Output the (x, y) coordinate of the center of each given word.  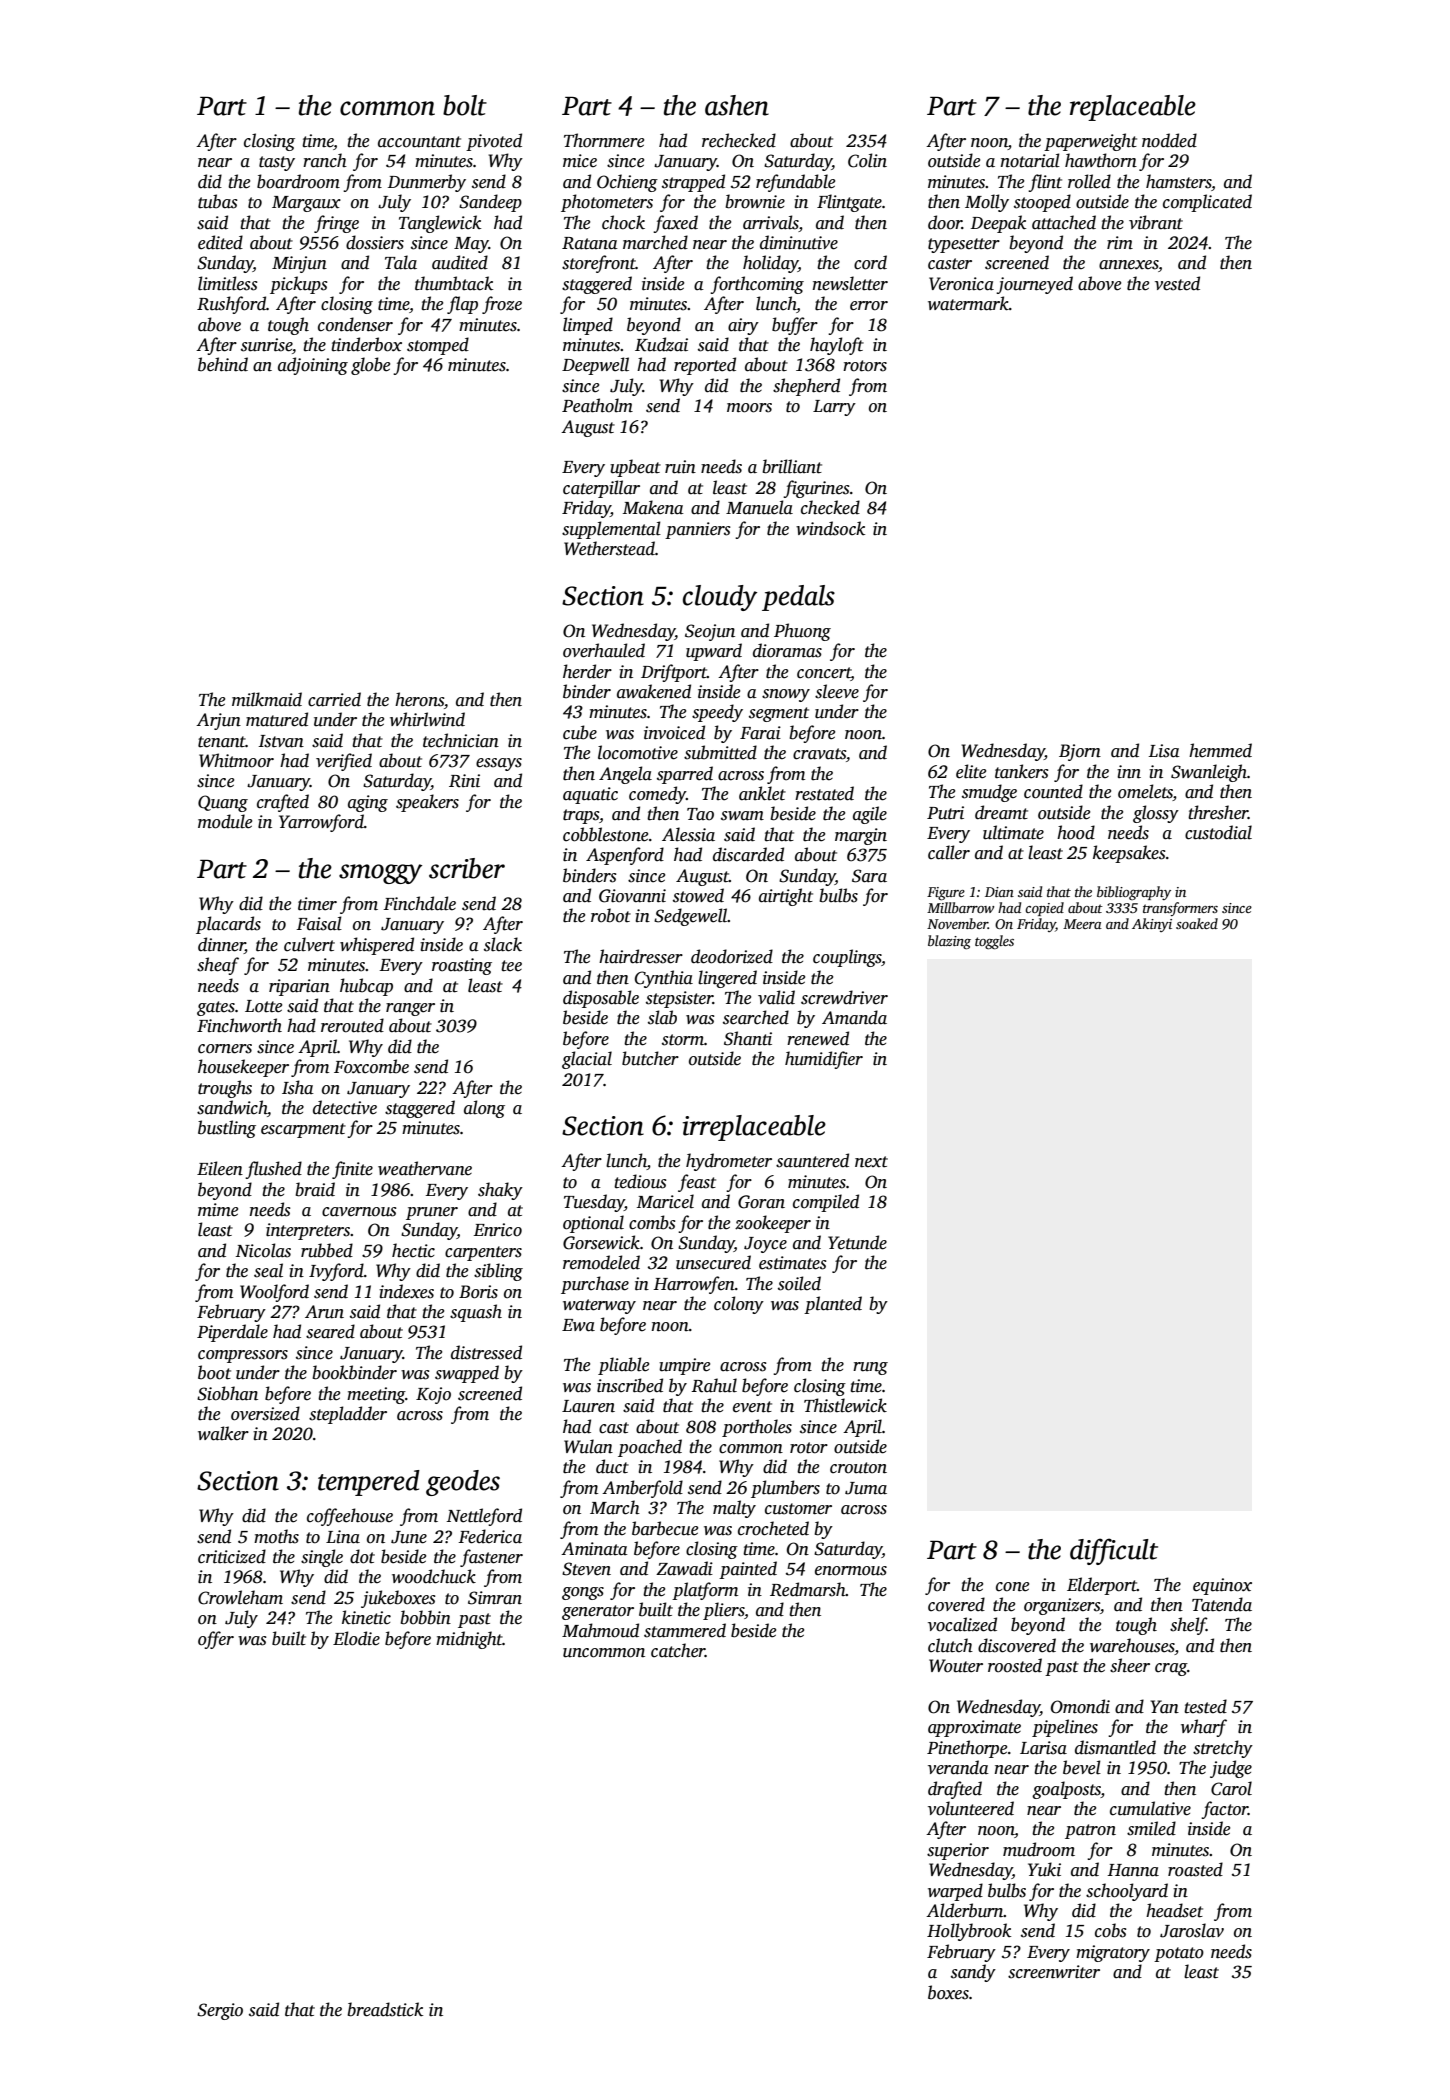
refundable (795, 183)
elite (971, 771)
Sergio (220, 2011)
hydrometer (729, 1162)
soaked (1197, 923)
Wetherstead (609, 548)
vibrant (1156, 222)
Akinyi (1152, 925)
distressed (486, 1352)
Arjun (218, 721)
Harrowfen (694, 1285)
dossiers (375, 242)
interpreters (308, 1231)
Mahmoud (600, 1630)
